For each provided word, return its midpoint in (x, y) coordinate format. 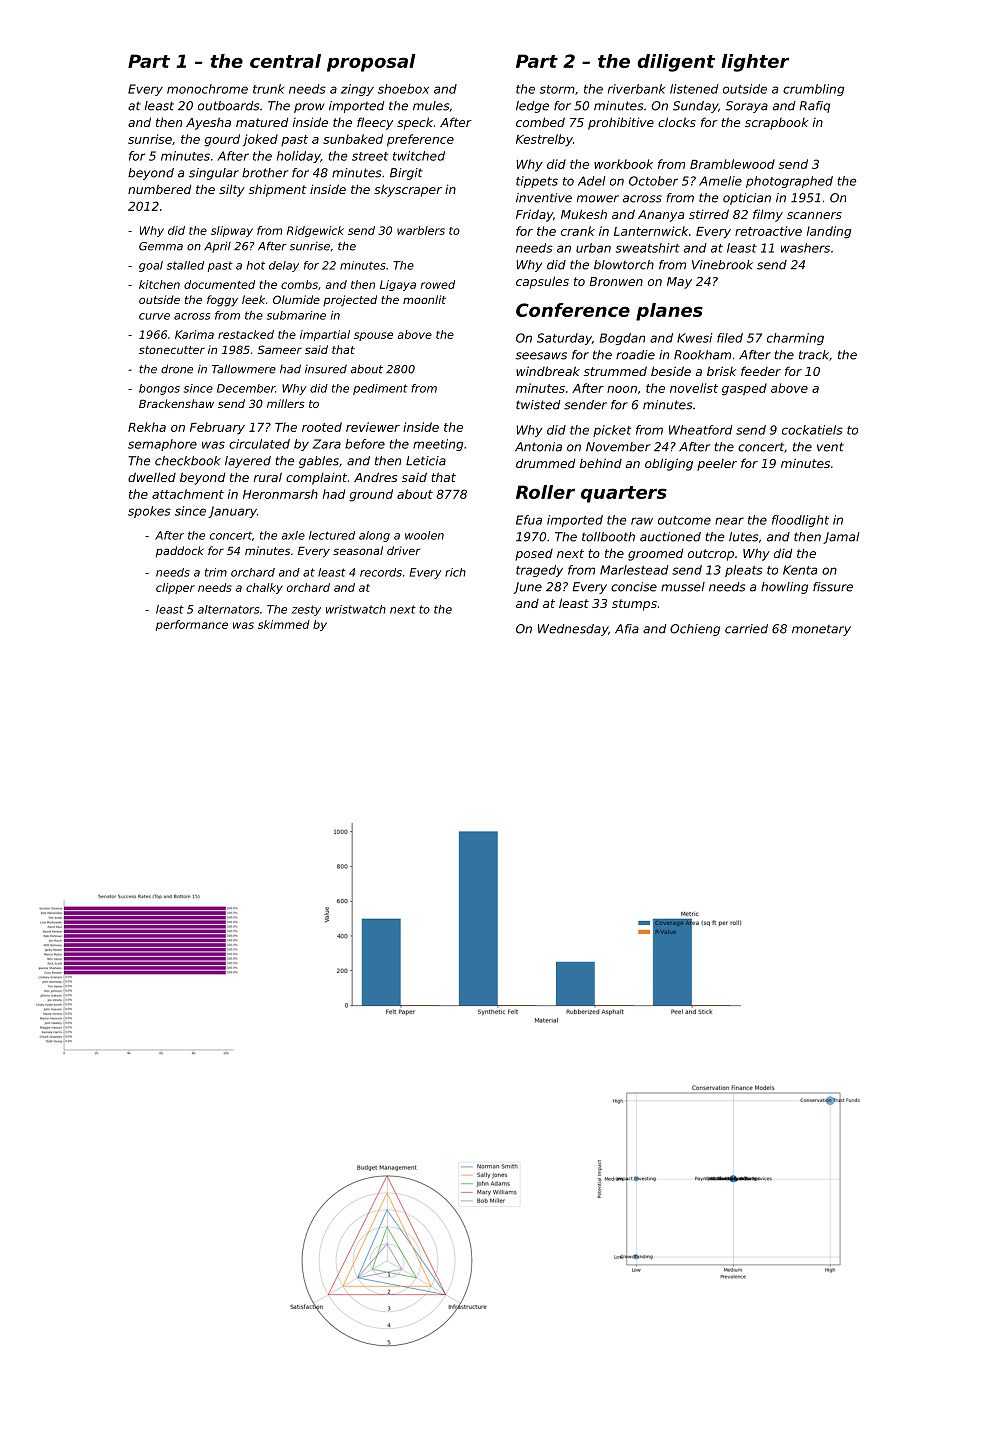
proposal (371, 63)
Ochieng (695, 630)
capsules (542, 282)
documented (219, 284)
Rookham (702, 355)
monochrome (207, 89)
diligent (676, 63)
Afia (627, 629)
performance (192, 625)
